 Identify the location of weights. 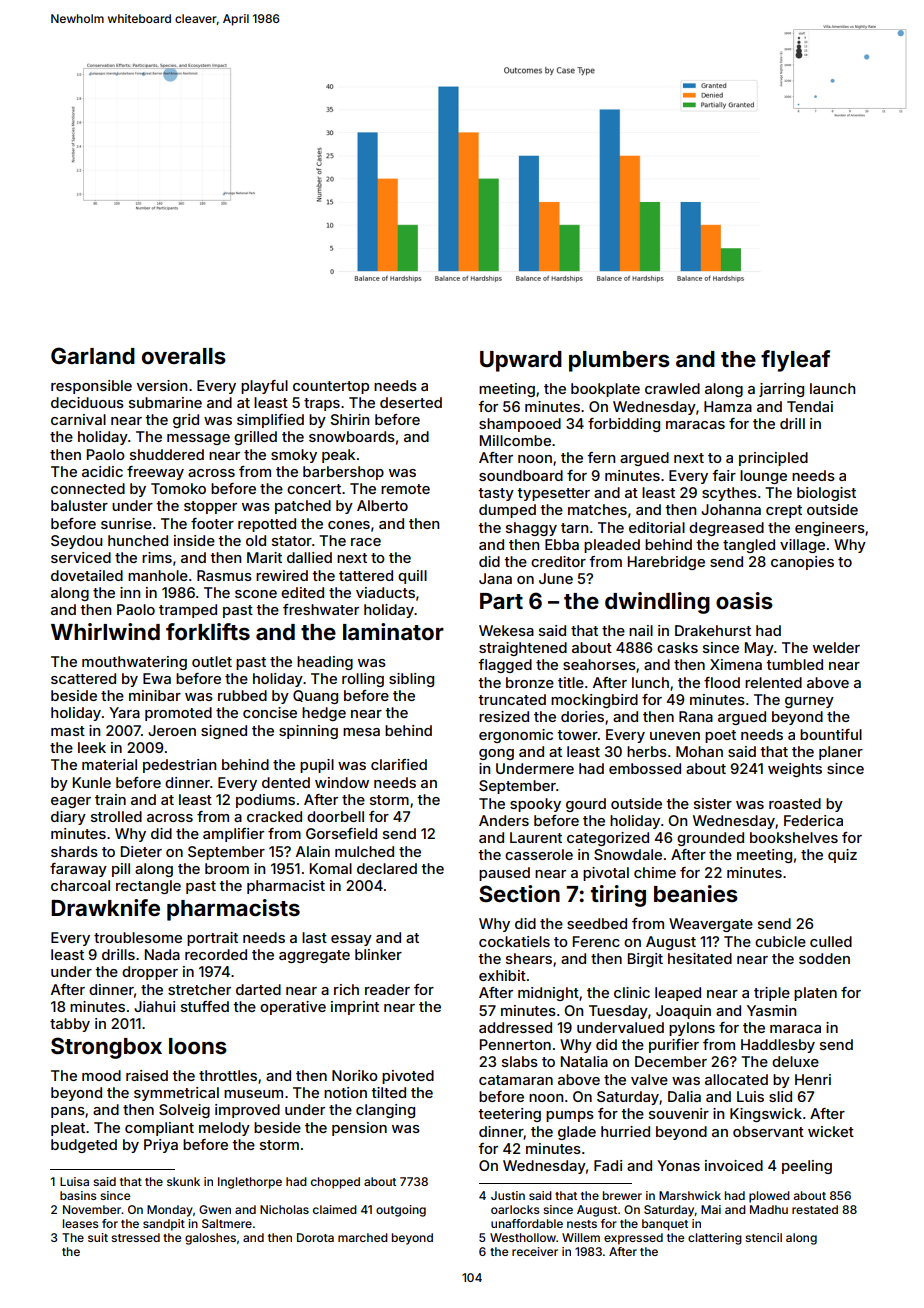
(795, 770).
